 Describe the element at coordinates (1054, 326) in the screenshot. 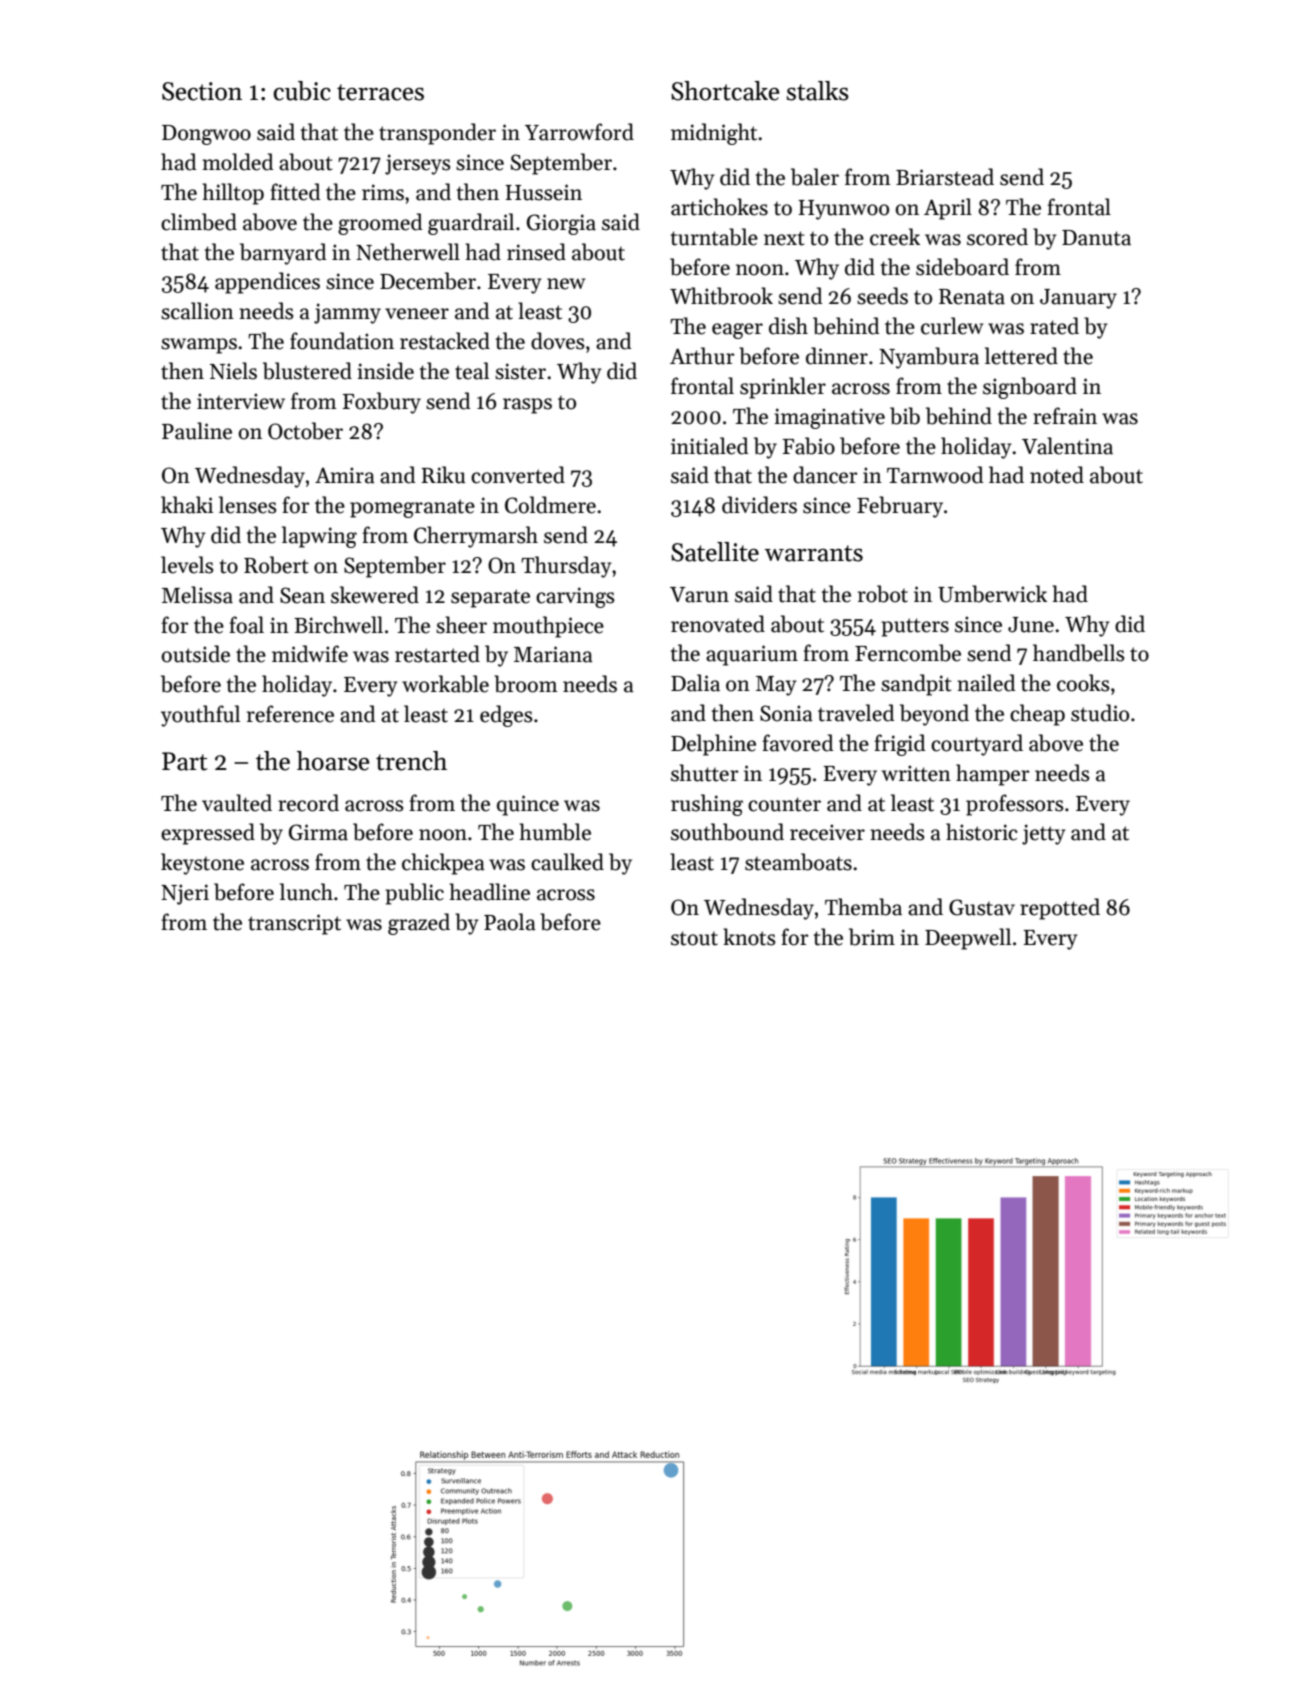

I see `rated` at that location.
